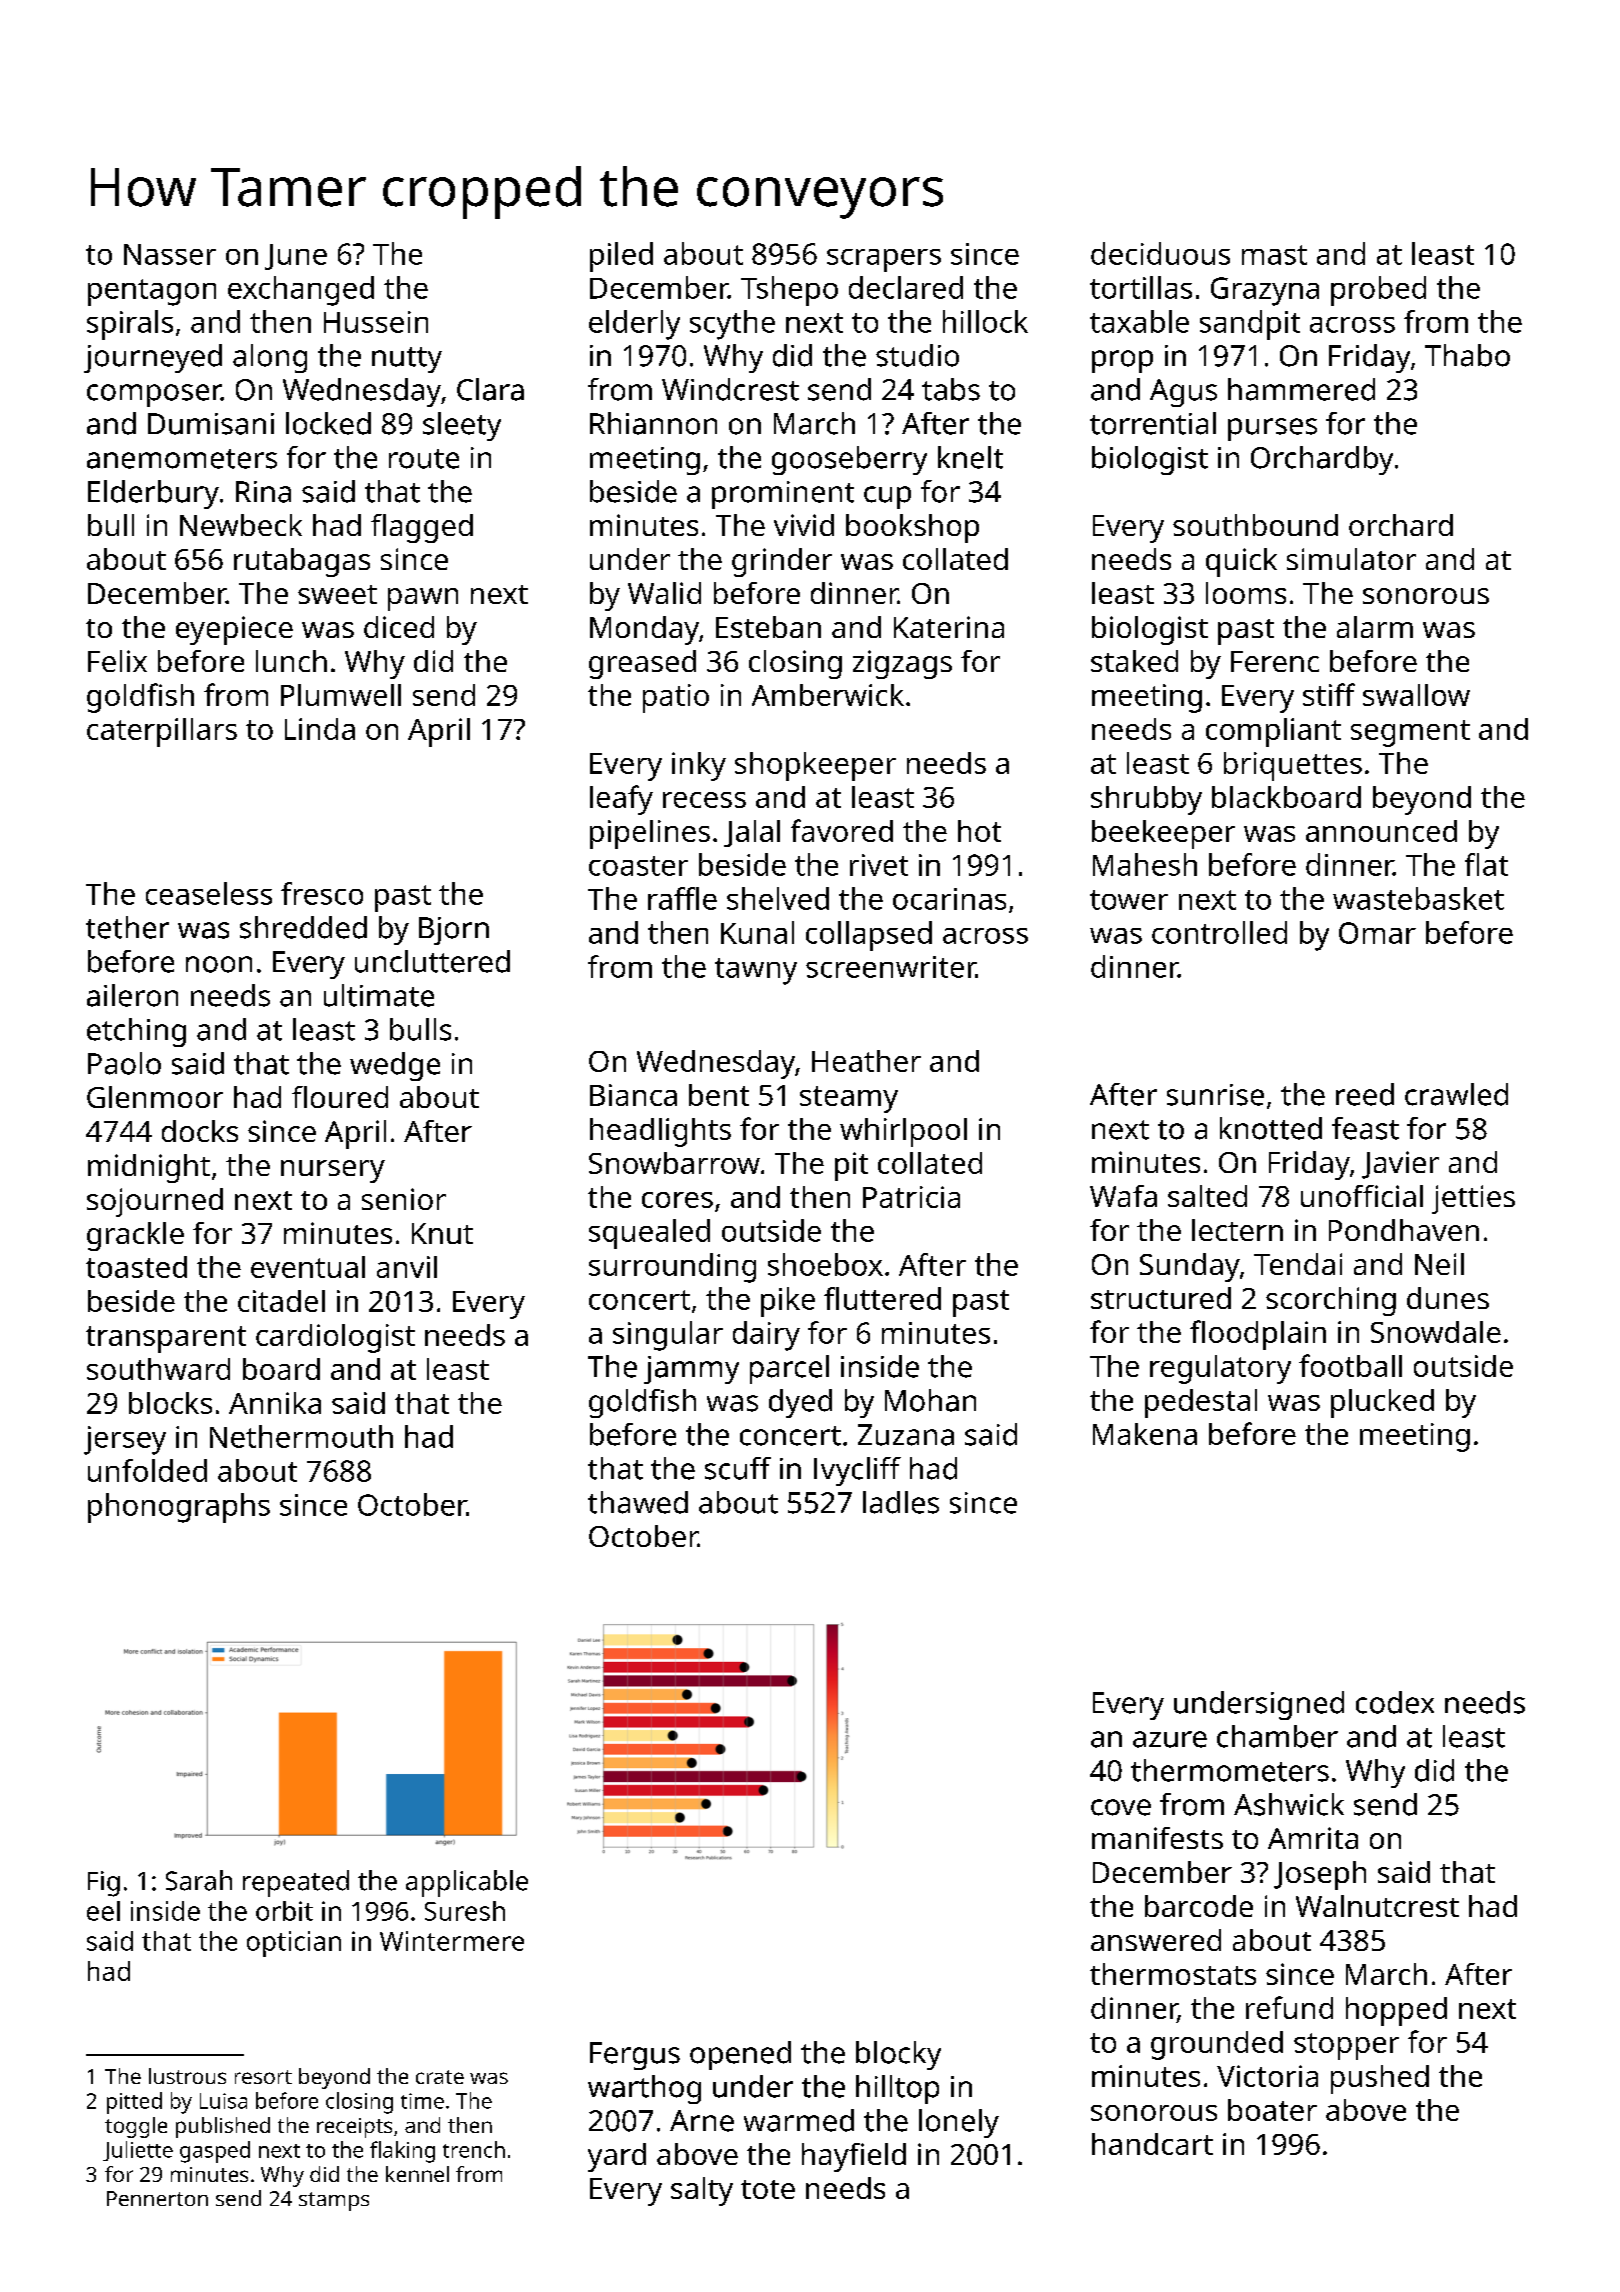 The image size is (1620, 2292). What do you see at coordinates (270, 358) in the image?
I see `along` at bounding box center [270, 358].
